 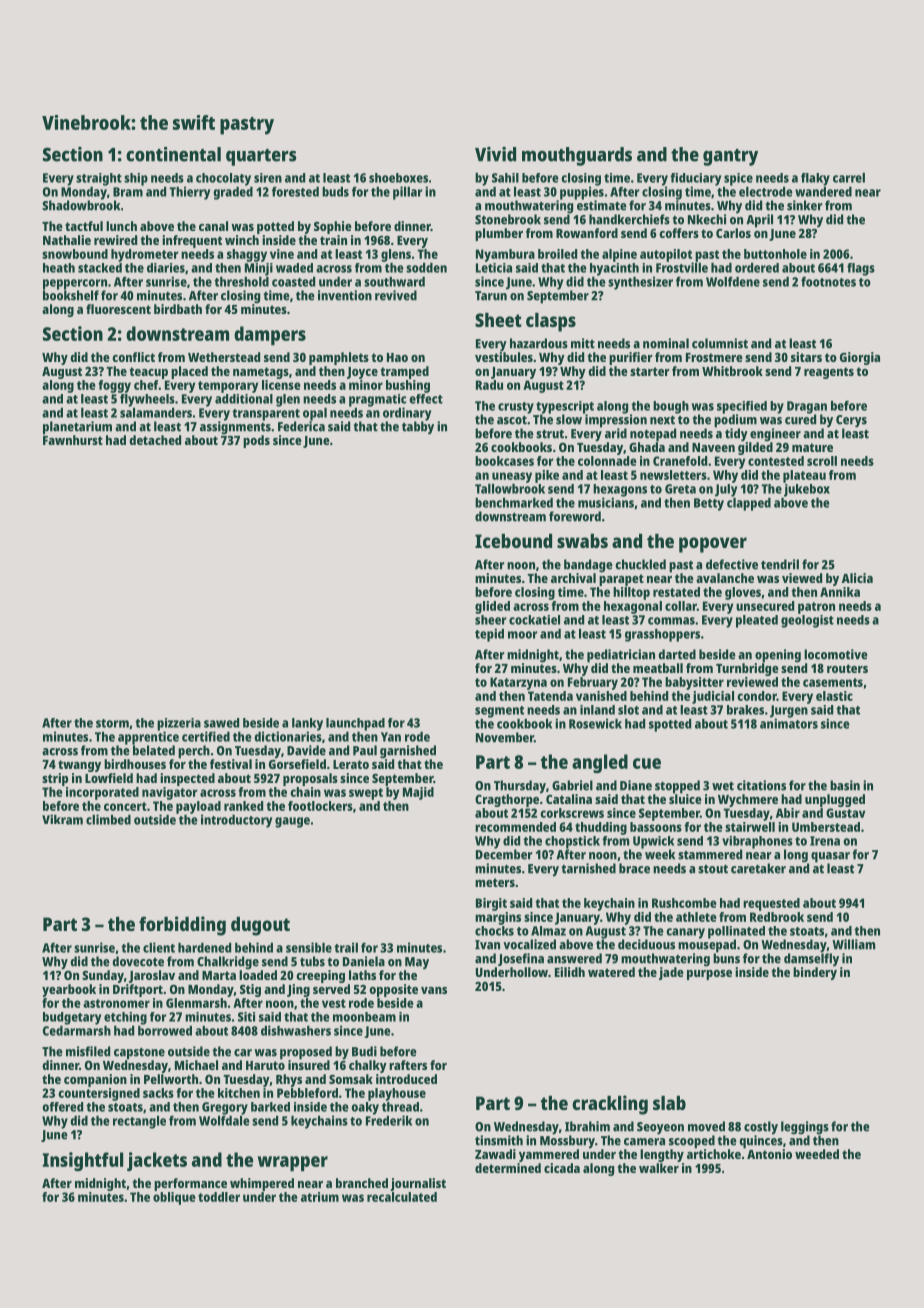 What do you see at coordinates (489, 635) in the document?
I see `tepid` at bounding box center [489, 635].
